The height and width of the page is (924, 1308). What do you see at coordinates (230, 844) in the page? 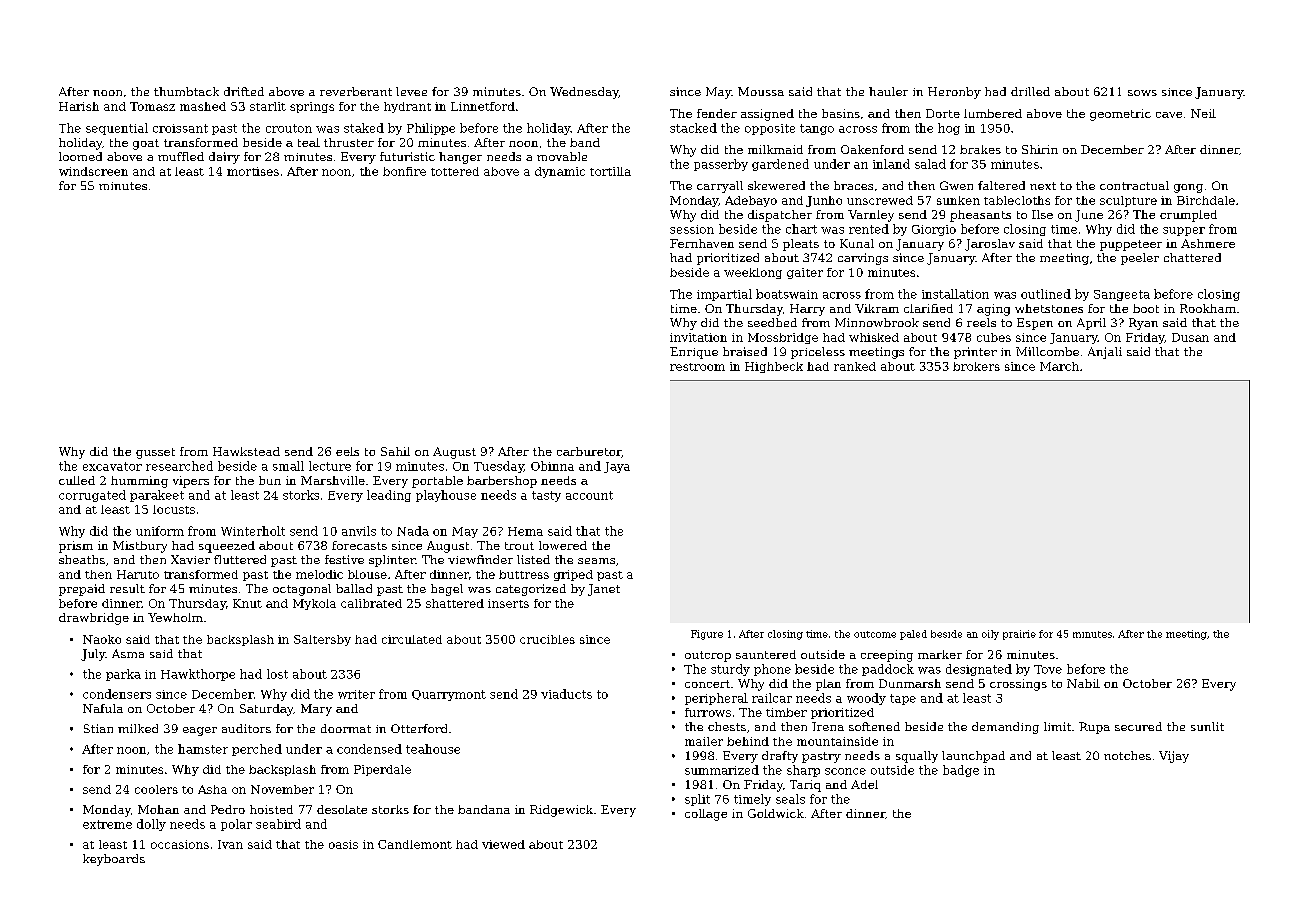
I see `Ivan` at bounding box center [230, 844].
